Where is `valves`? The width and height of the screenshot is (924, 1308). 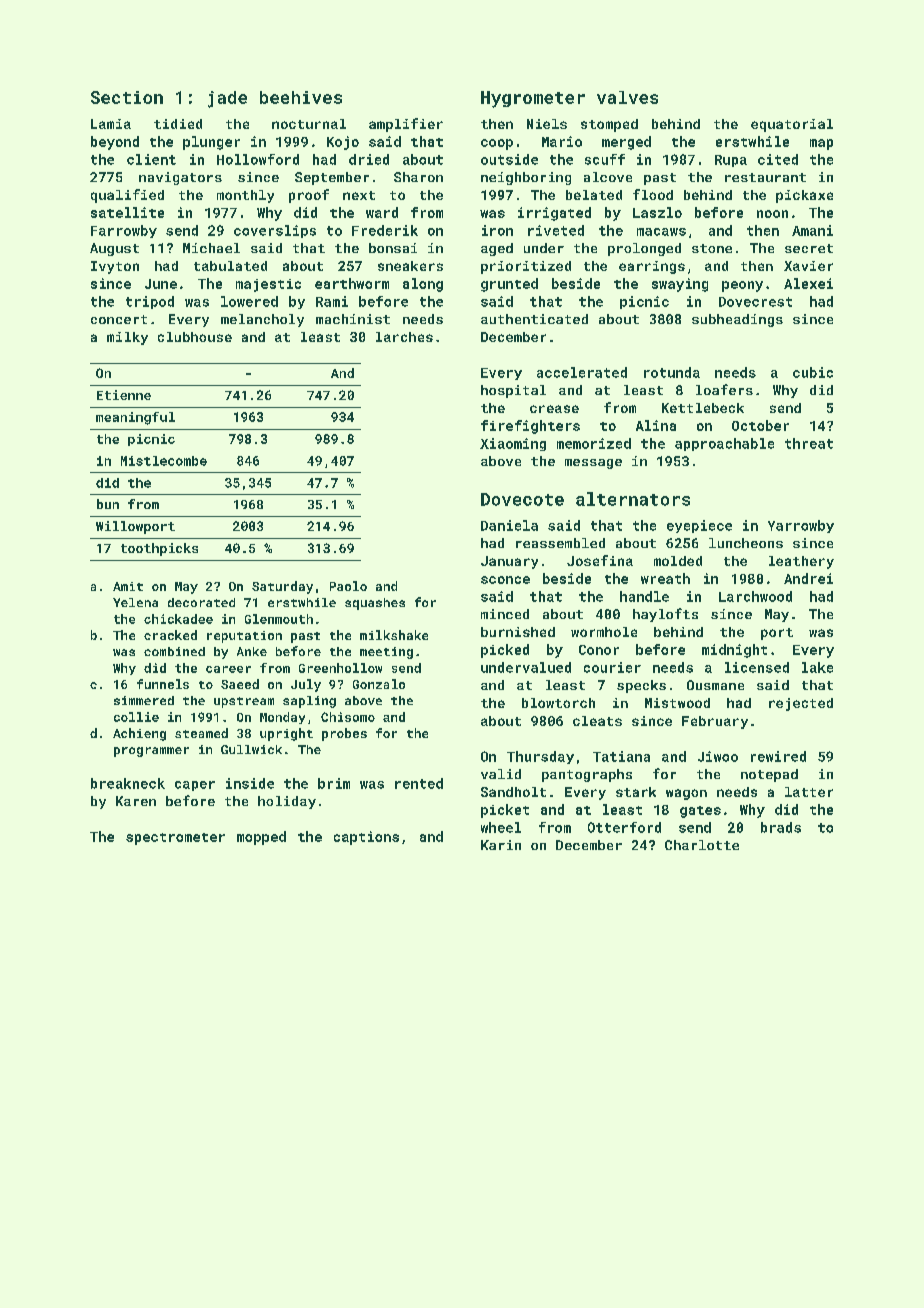 valves is located at coordinates (627, 97).
